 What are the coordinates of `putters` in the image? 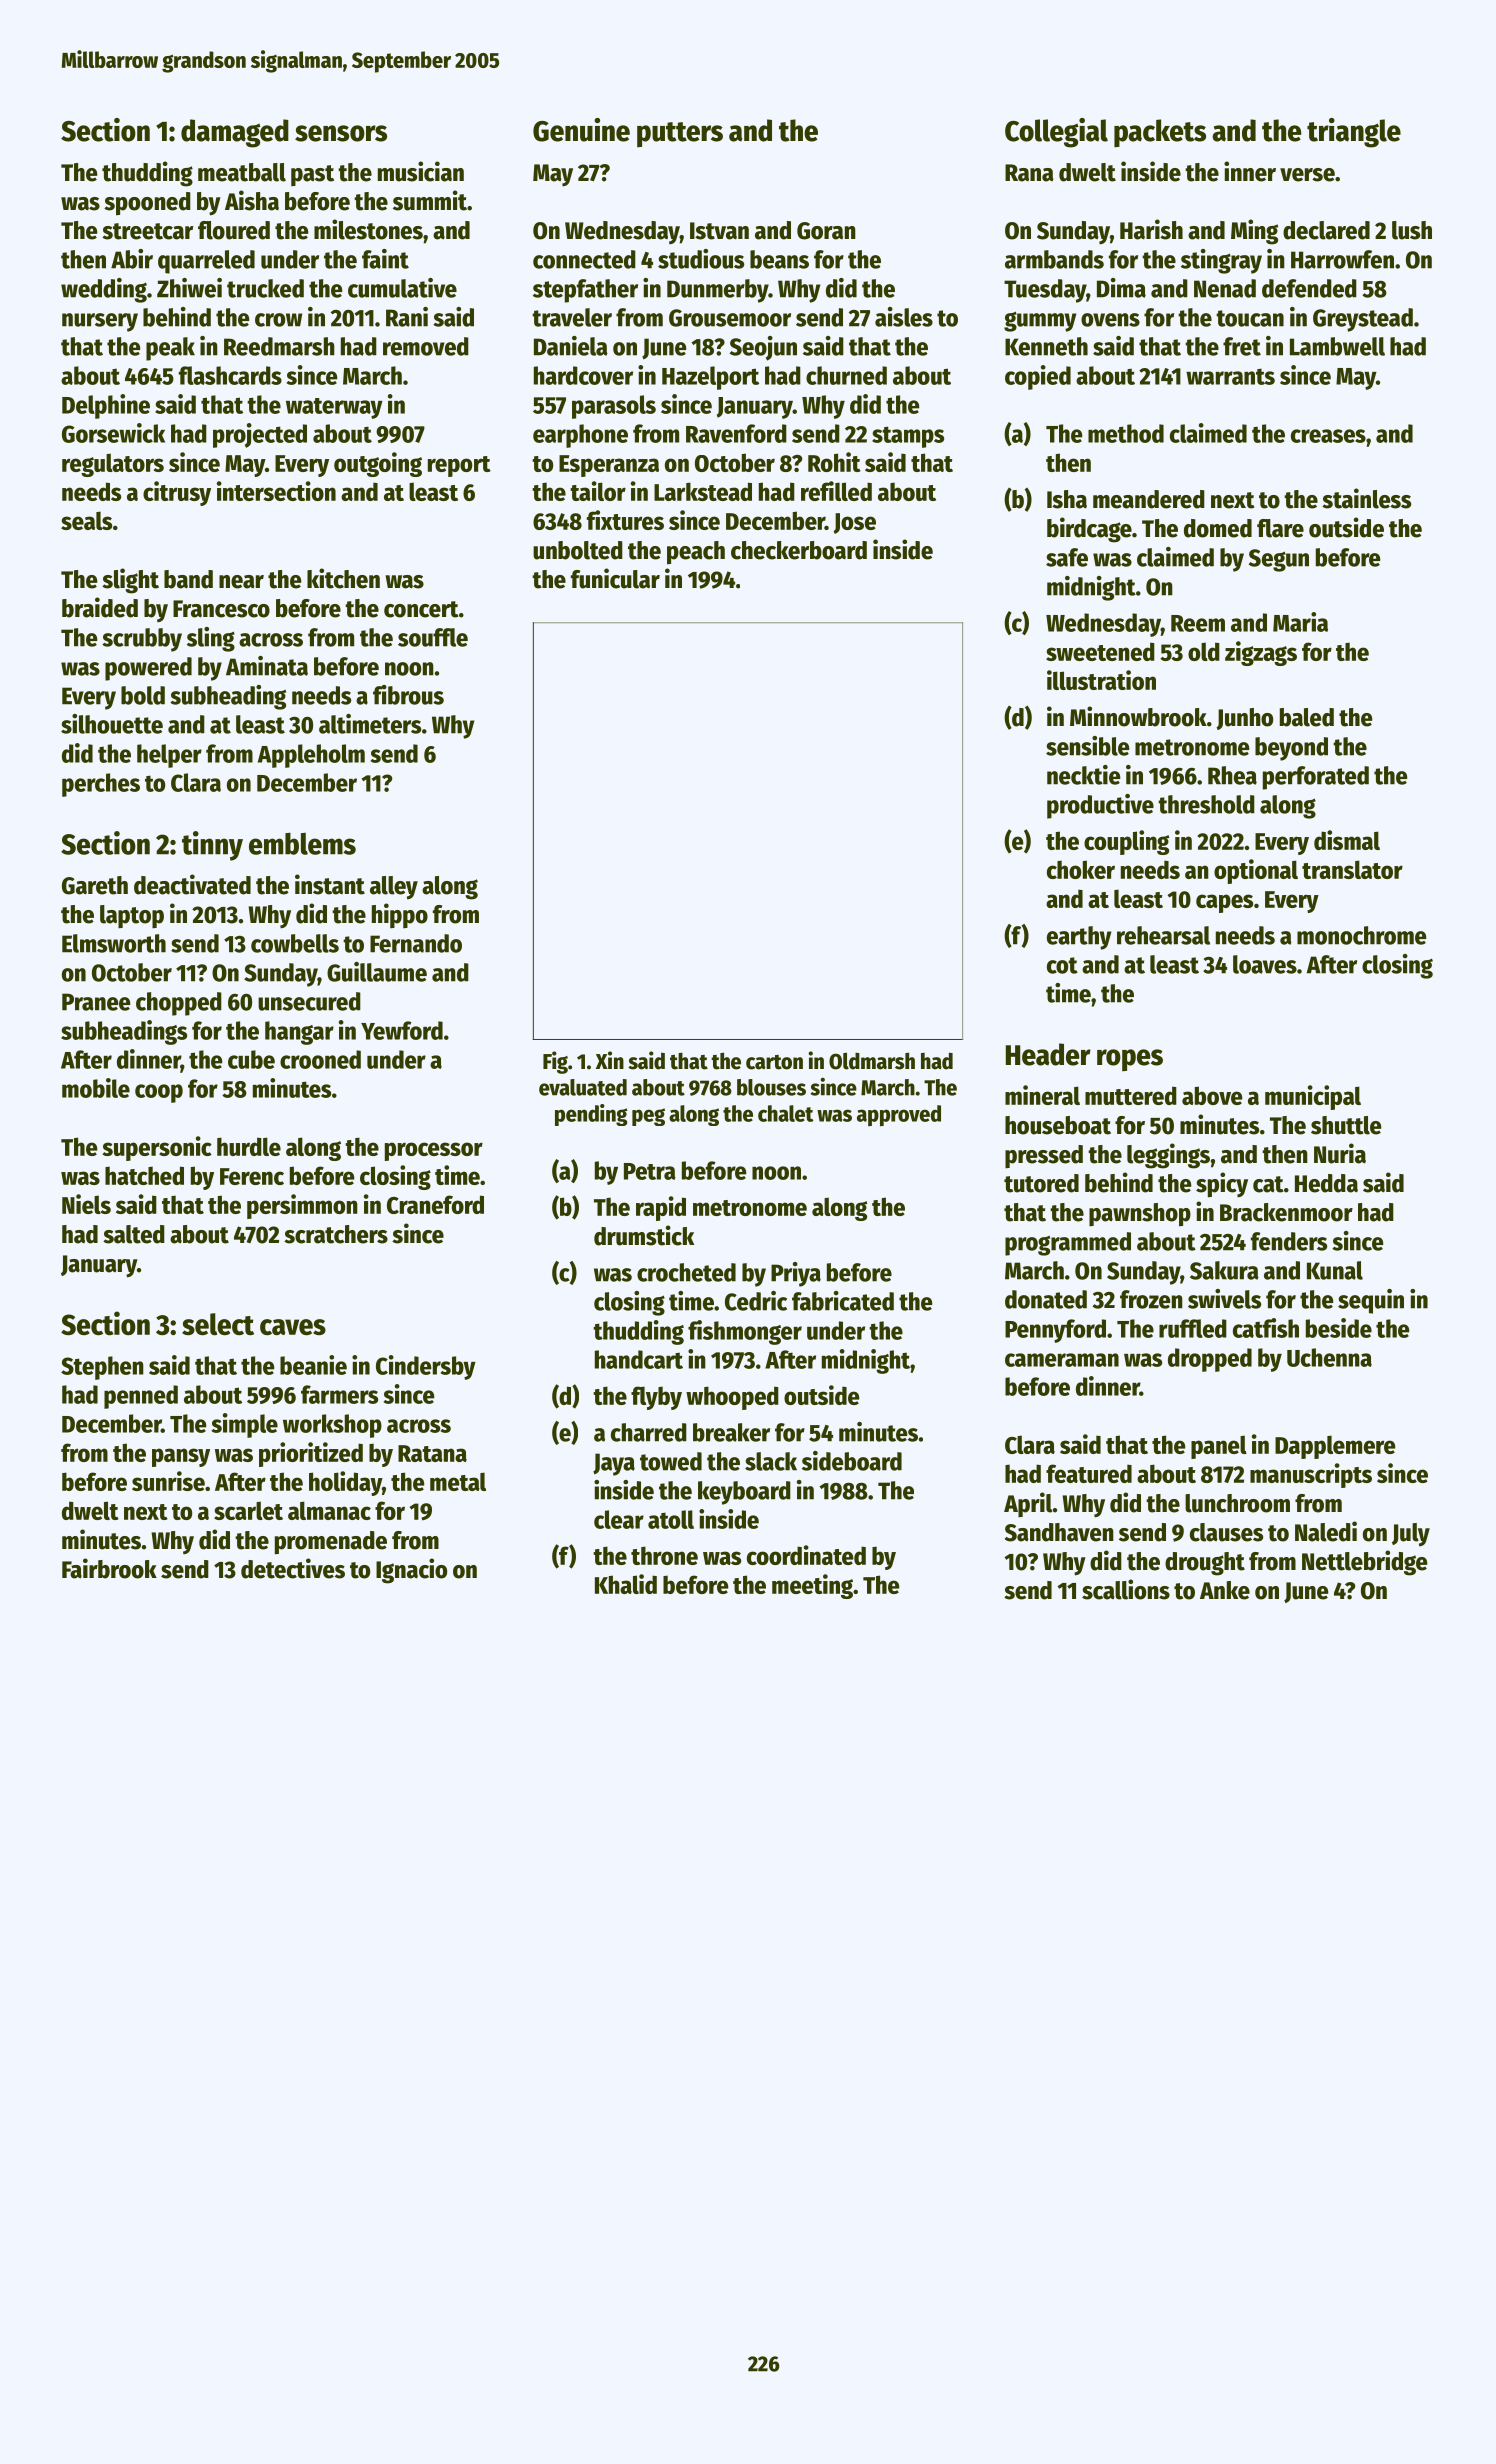 It's located at (680, 135).
